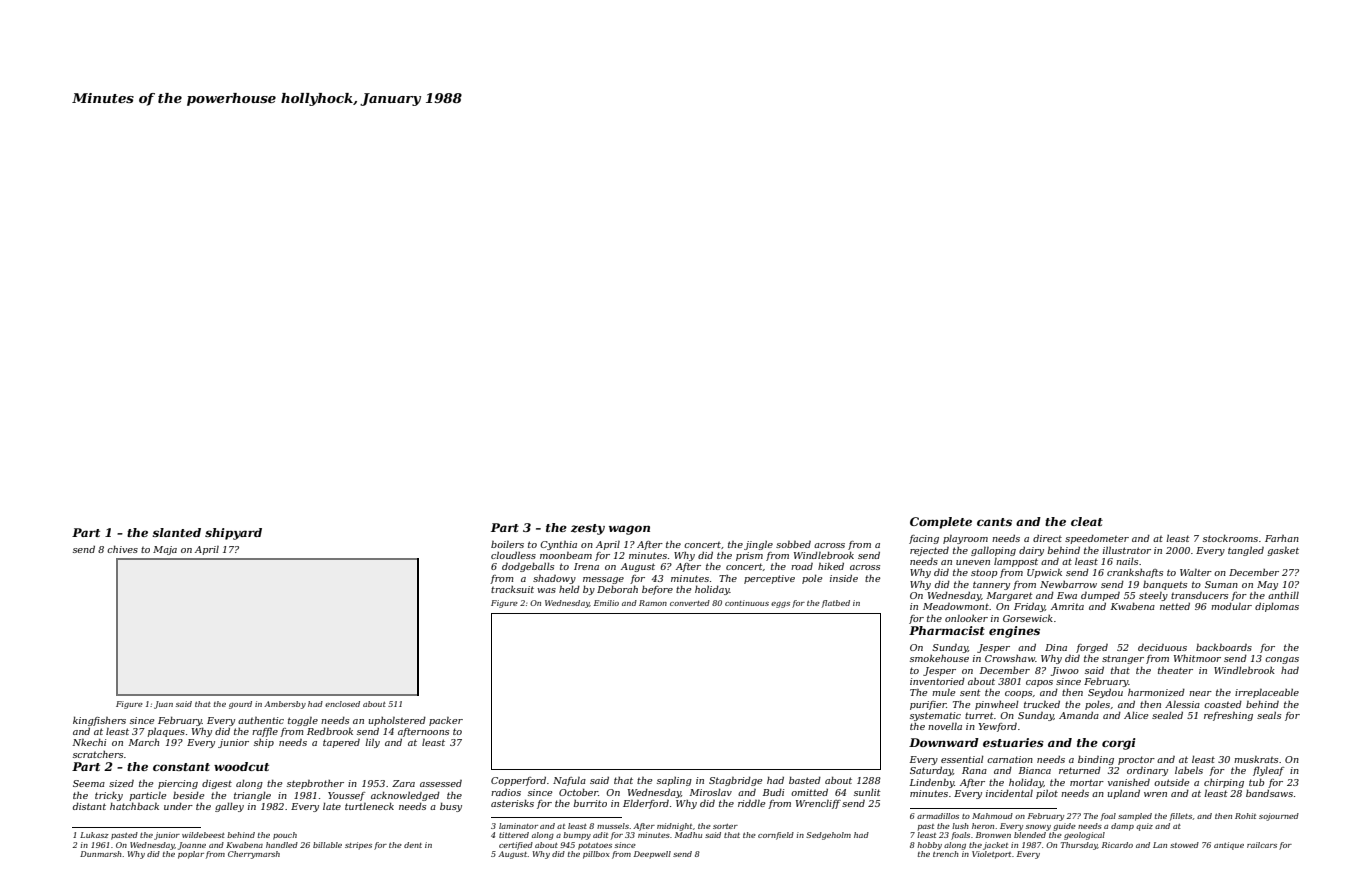 This document has width=1372, height=887. What do you see at coordinates (973, 562) in the document?
I see `uneven` at bounding box center [973, 562].
